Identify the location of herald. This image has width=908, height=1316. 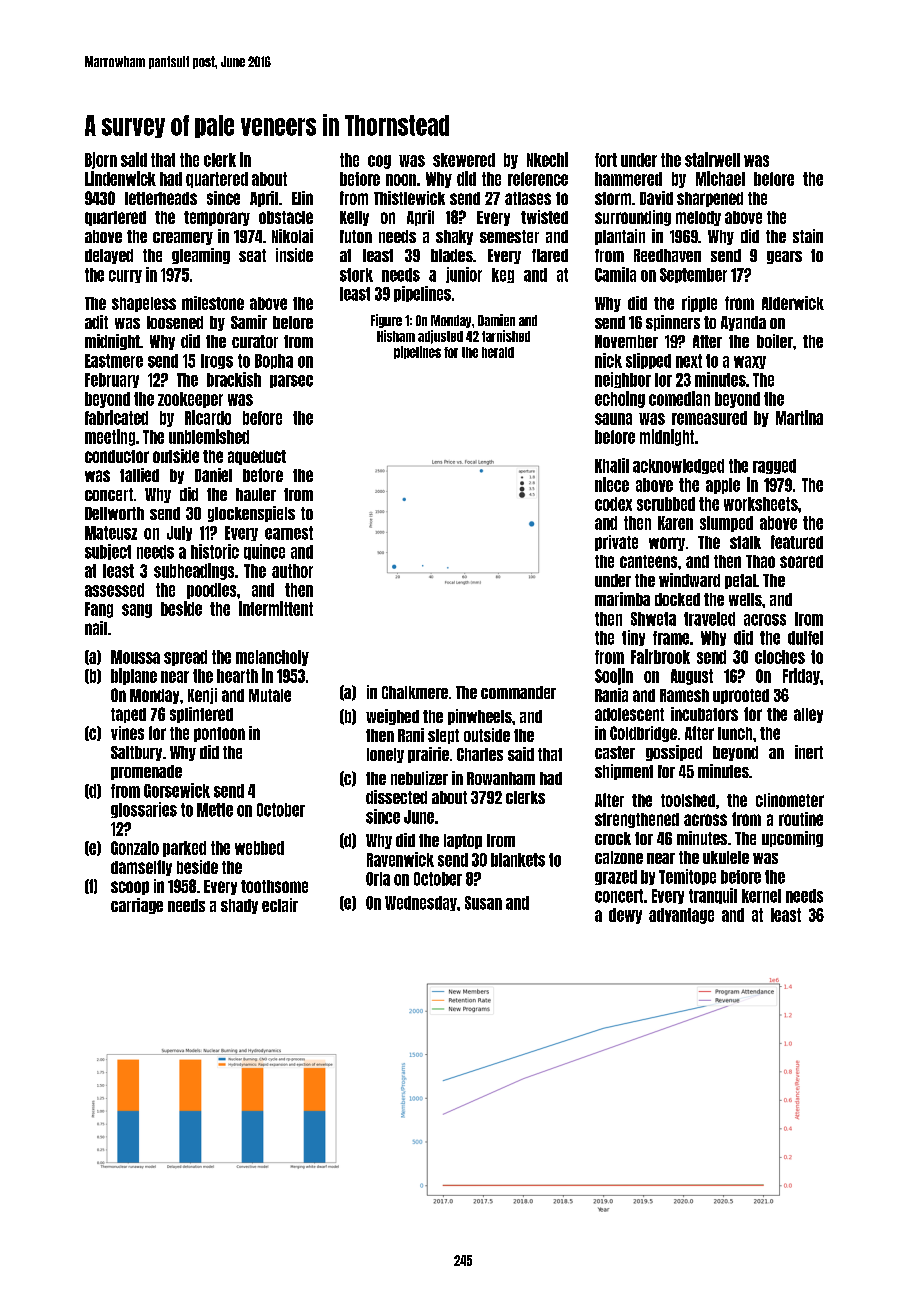
(498, 352).
